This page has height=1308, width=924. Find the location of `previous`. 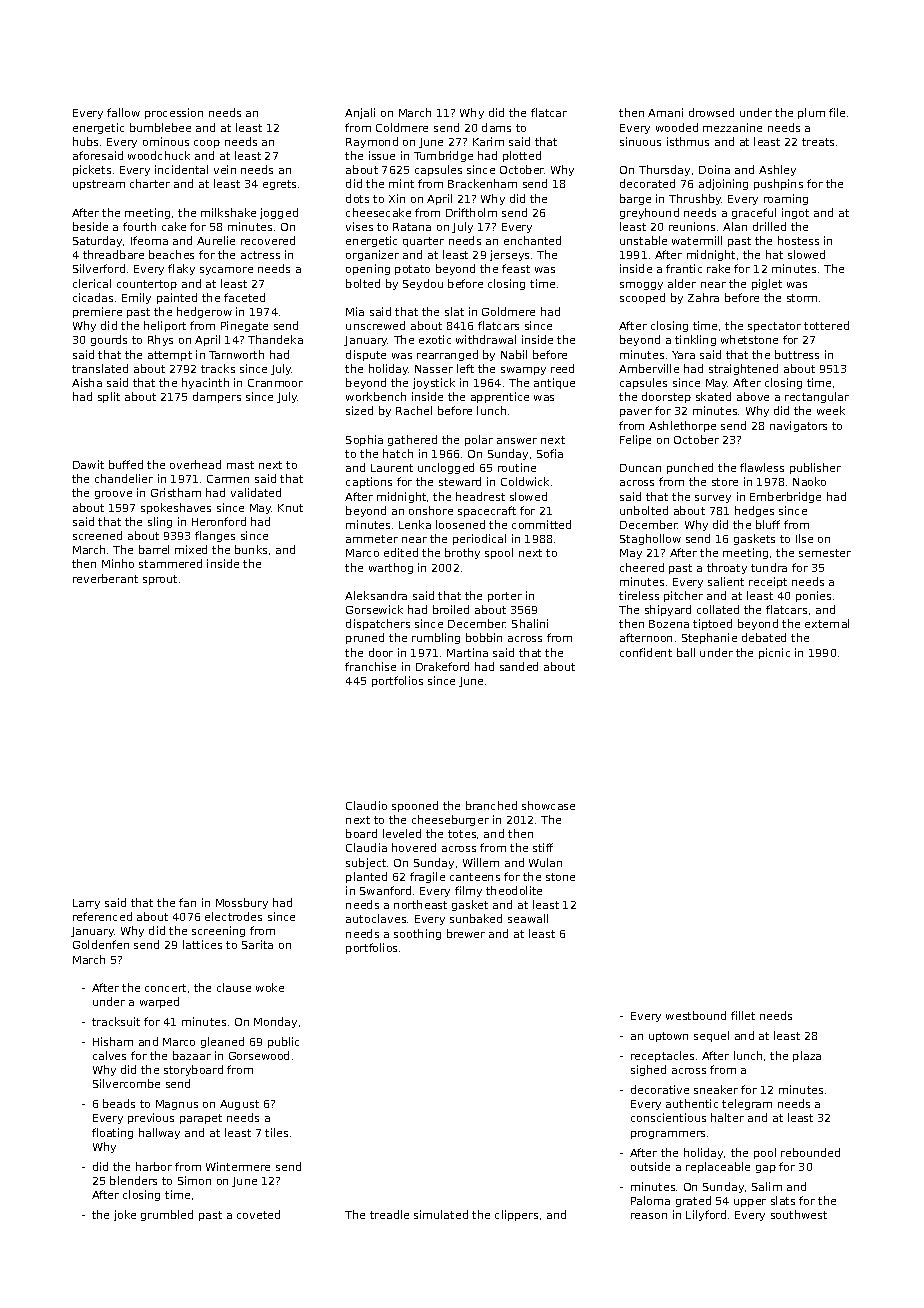

previous is located at coordinates (151, 1118).
